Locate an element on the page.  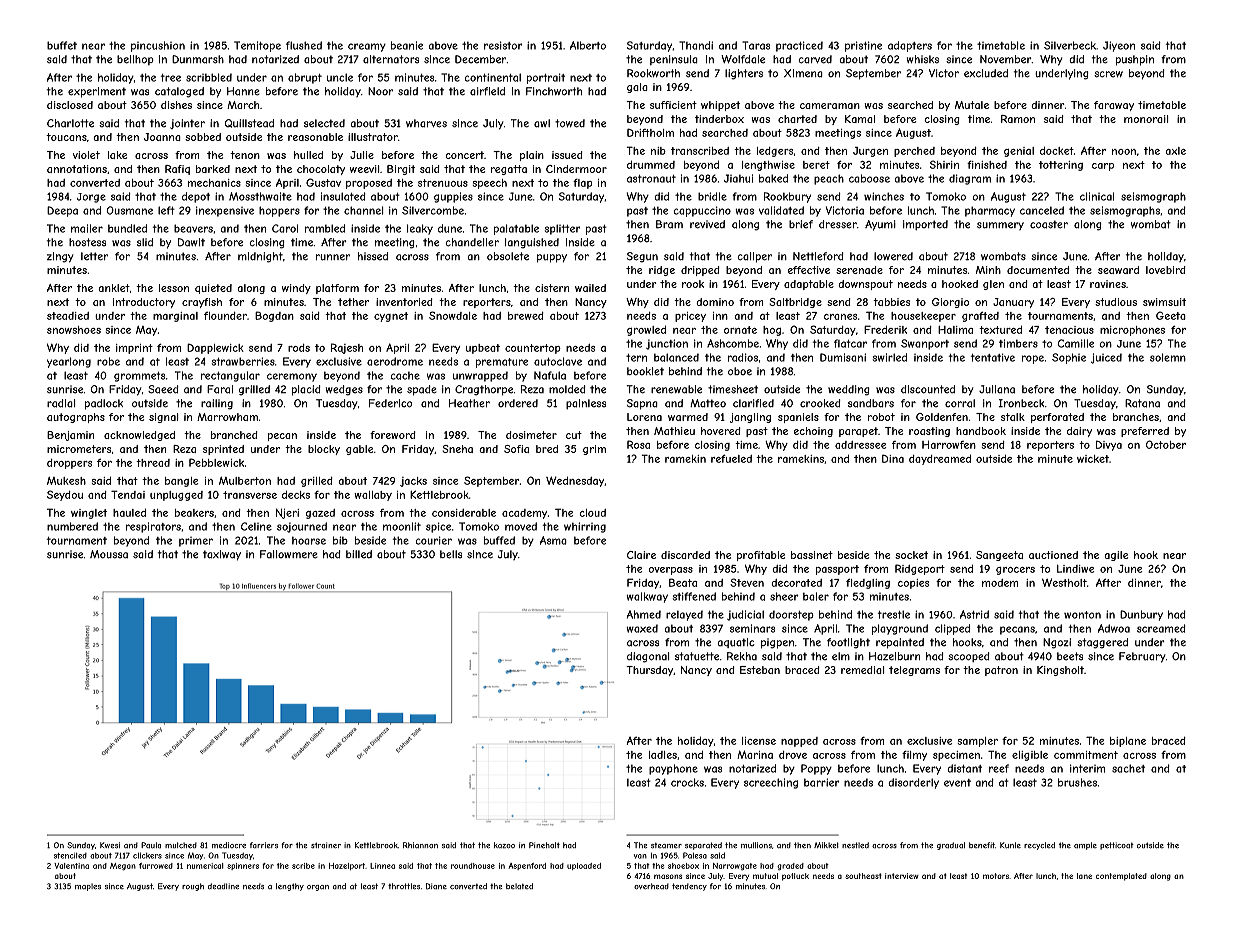
selected is located at coordinates (324, 123).
